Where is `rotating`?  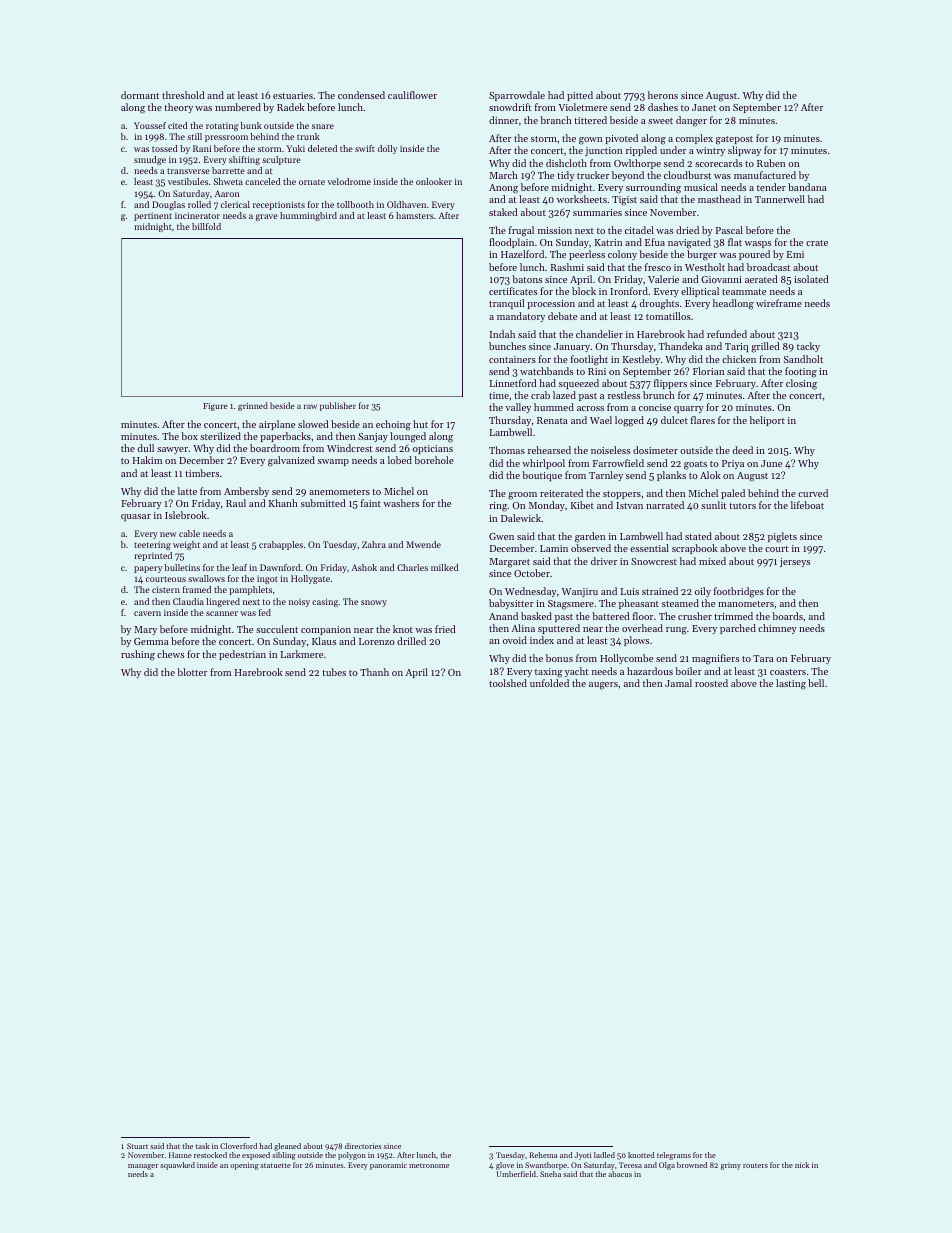
rotating is located at coordinates (222, 126).
